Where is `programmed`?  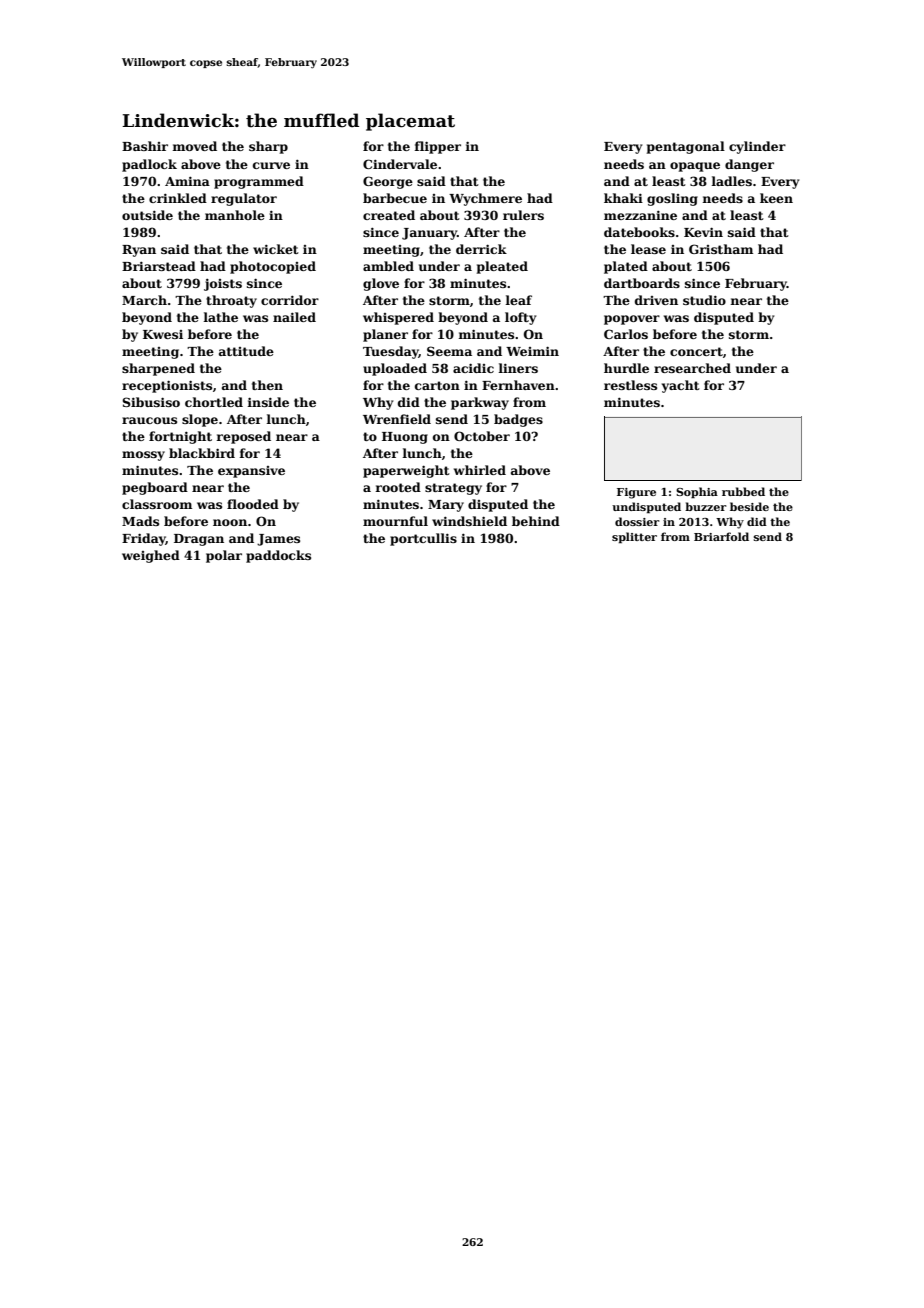 programmed is located at coordinates (259, 182).
